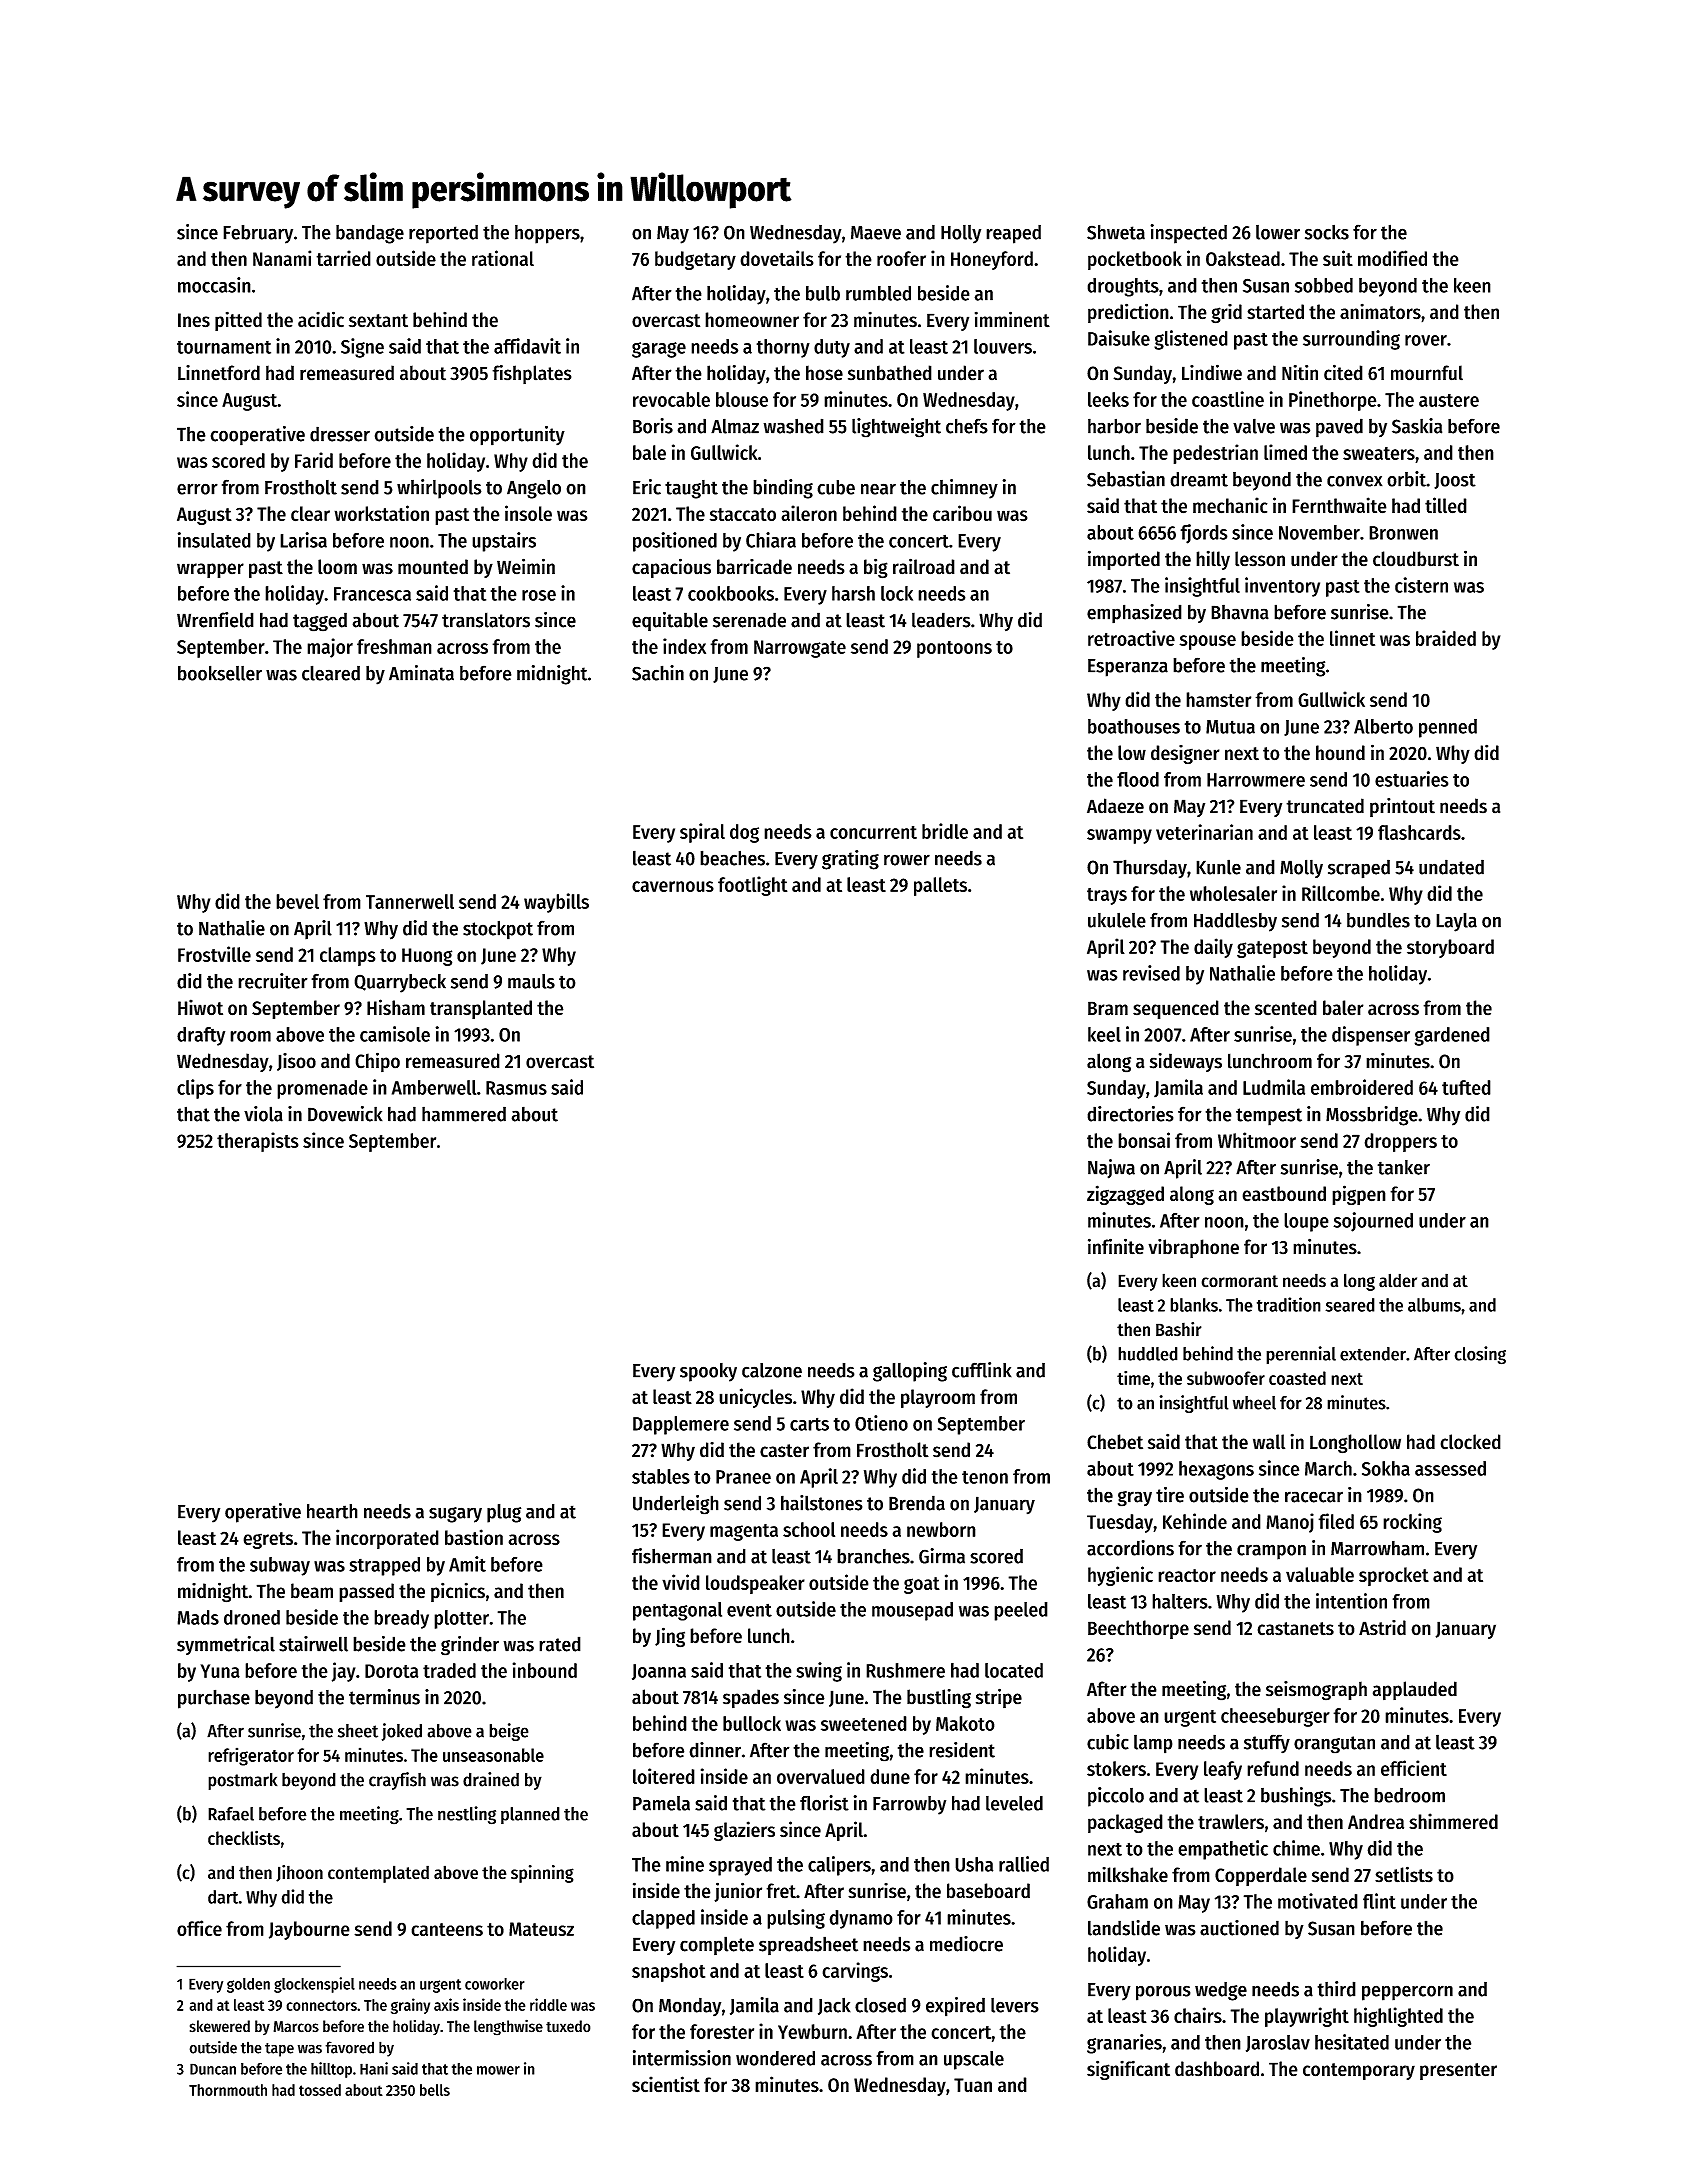  What do you see at coordinates (268, 1540) in the screenshot?
I see `egrets` at bounding box center [268, 1540].
